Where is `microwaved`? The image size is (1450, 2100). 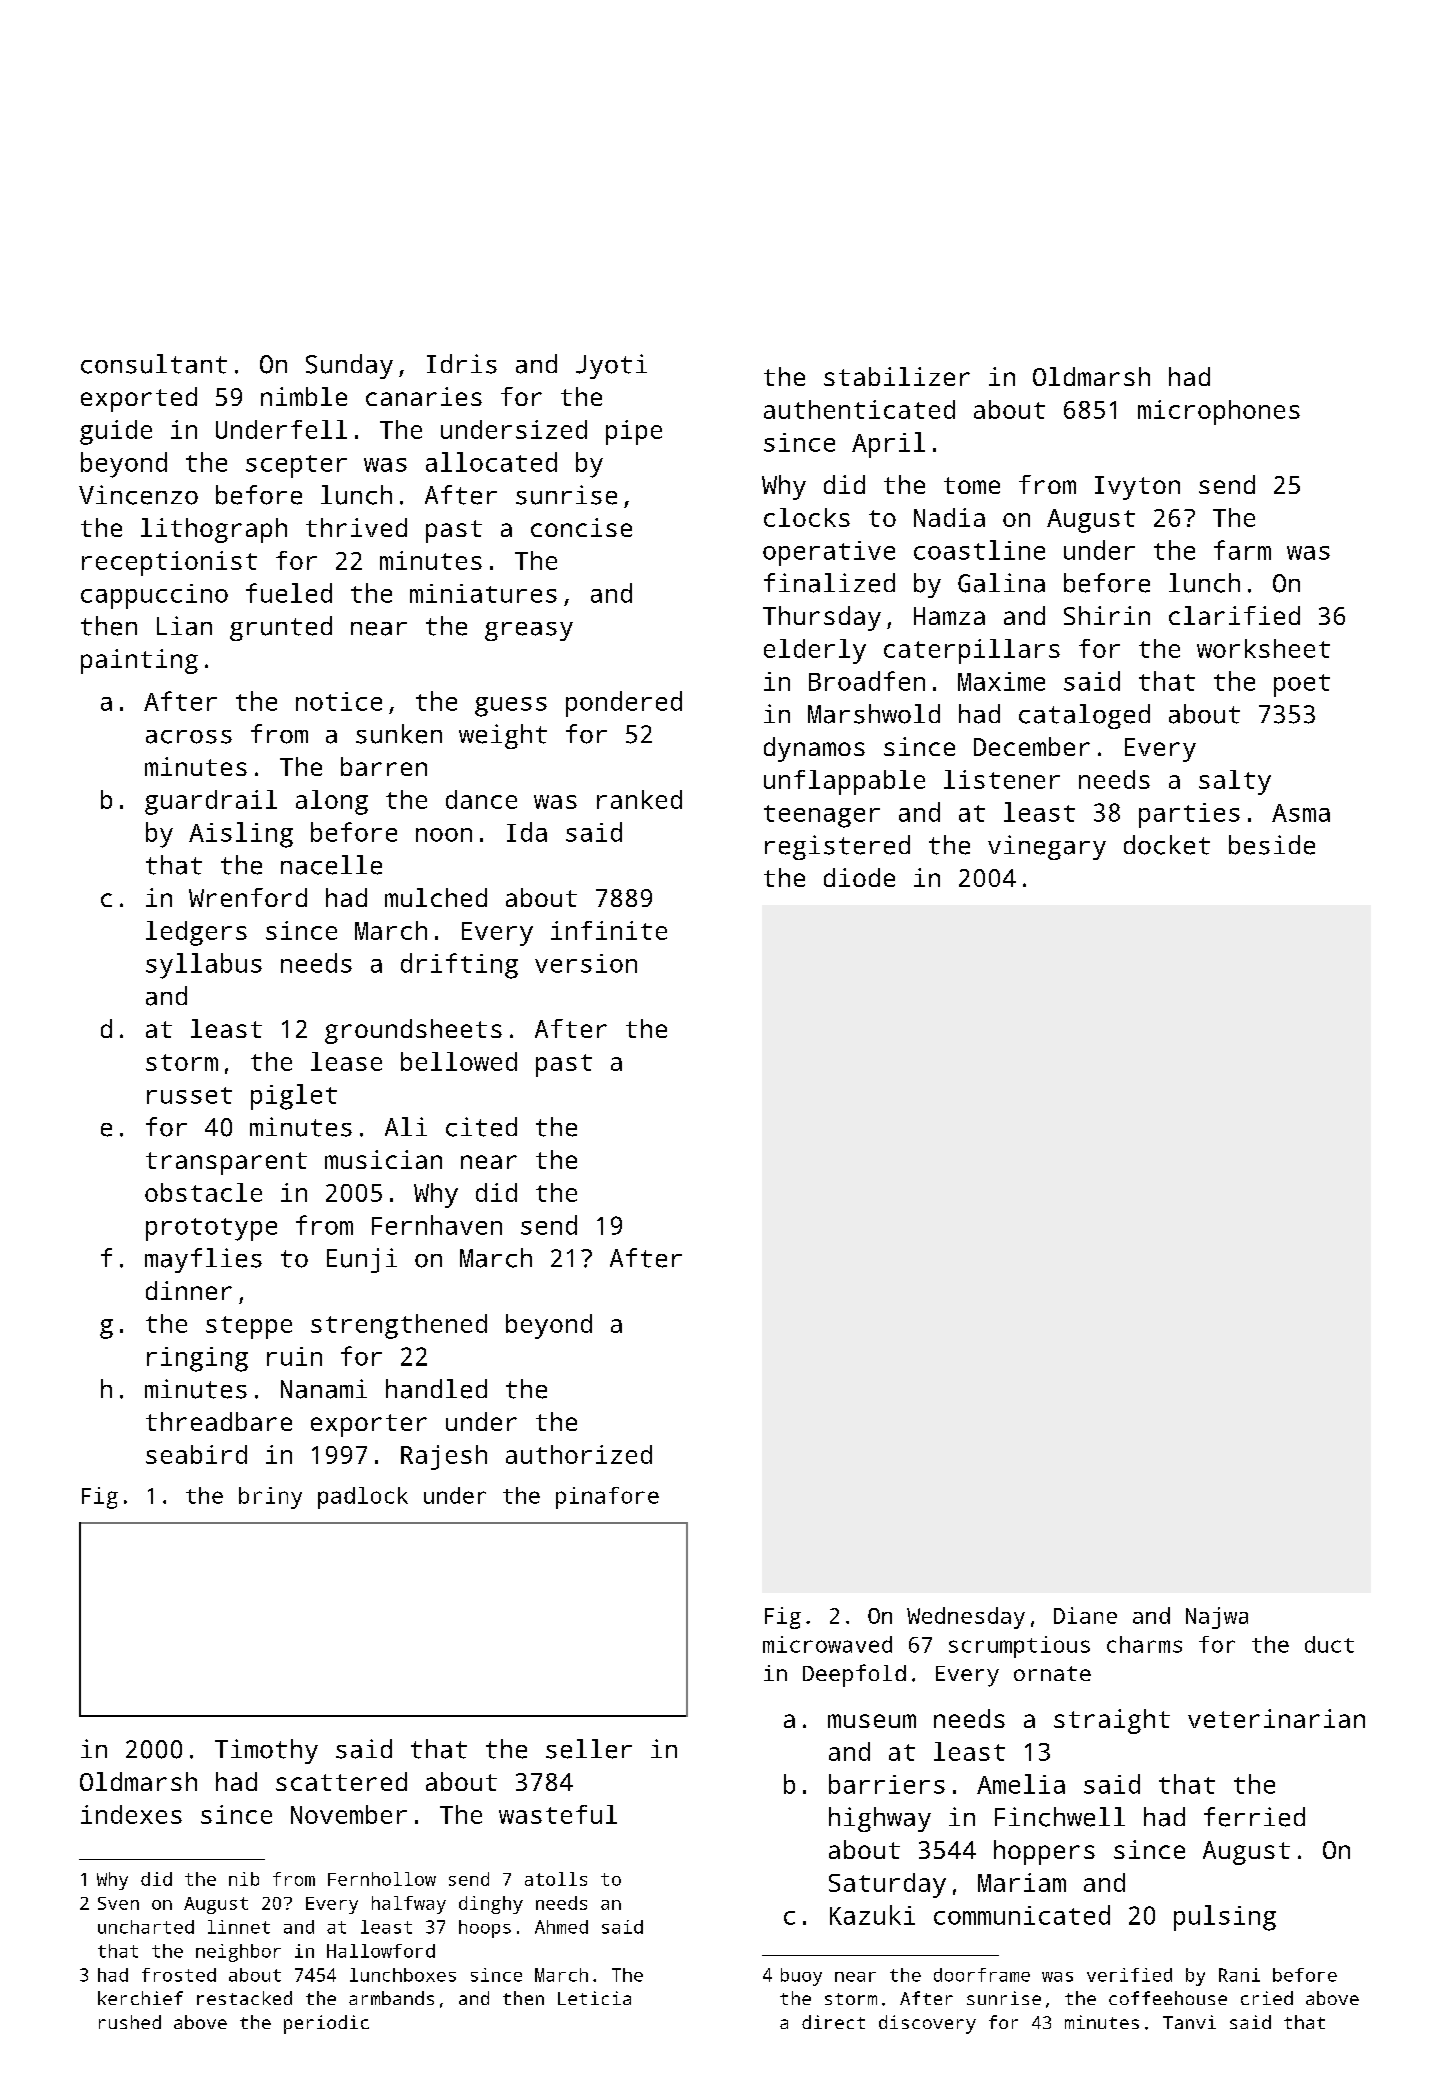 microwaved is located at coordinates (827, 1644).
